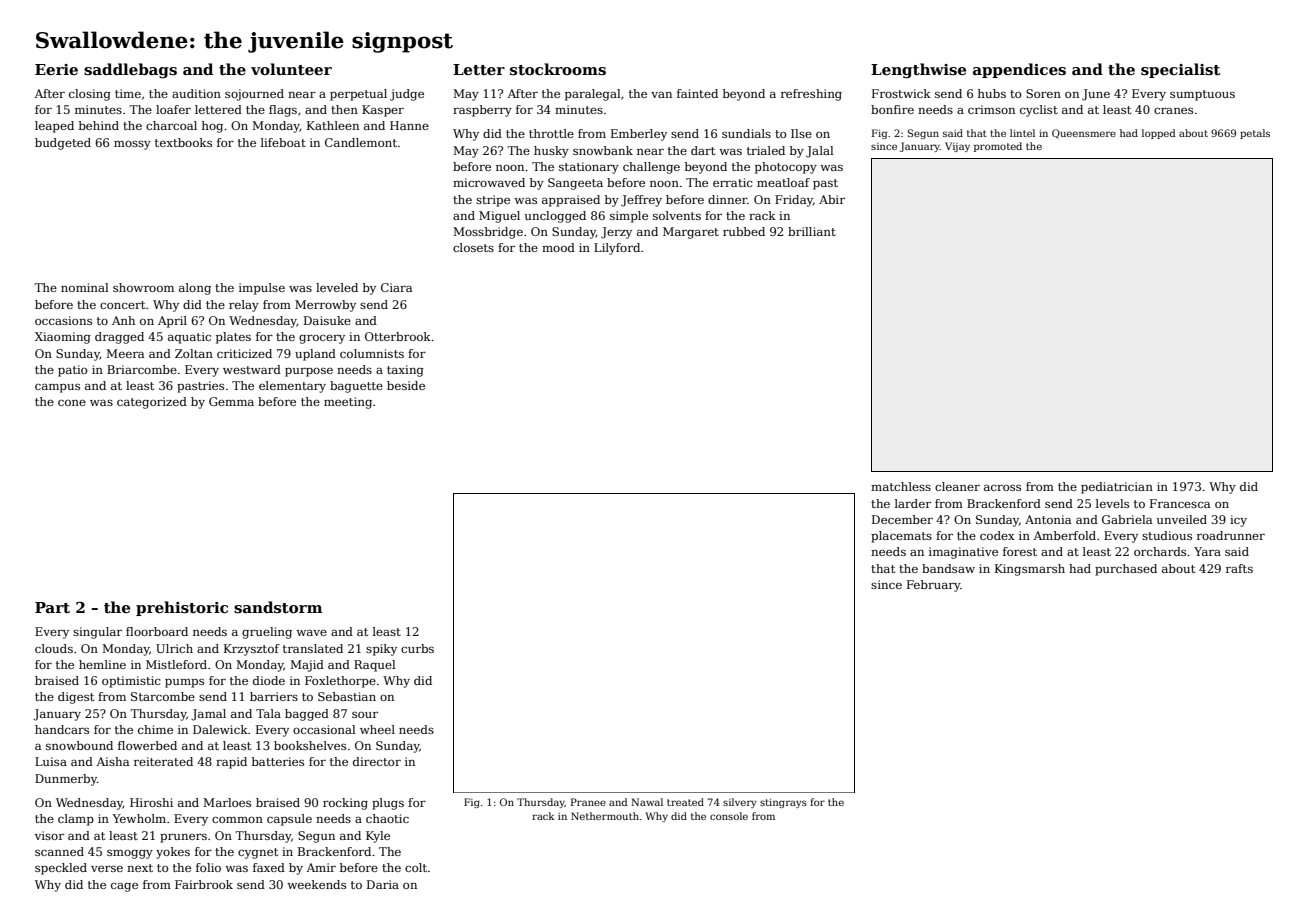 Image resolution: width=1308 pixels, height=924 pixels. Describe the element at coordinates (348, 403) in the document. I see `meeting` at that location.
